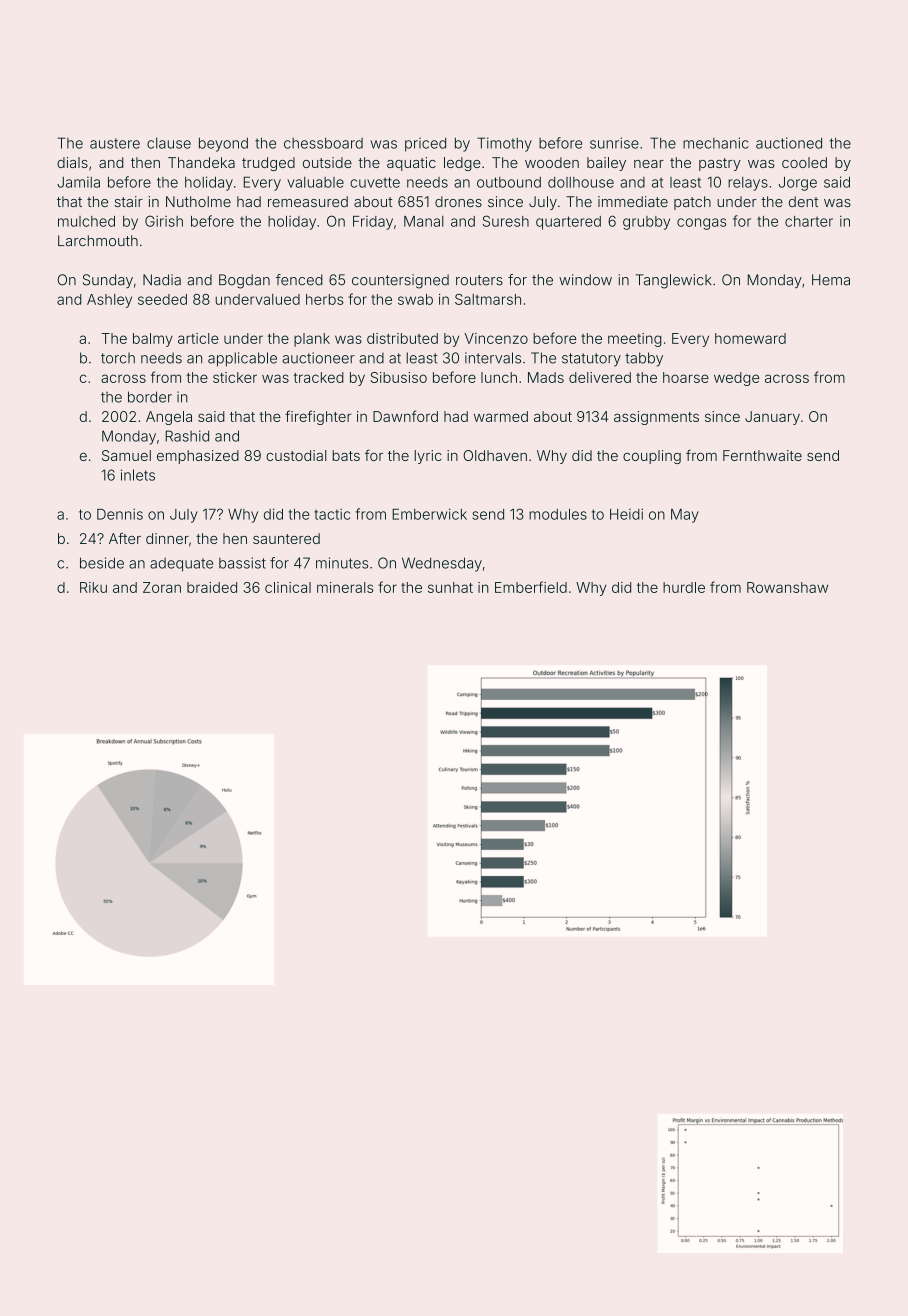  I want to click on Timothy, so click(504, 144).
